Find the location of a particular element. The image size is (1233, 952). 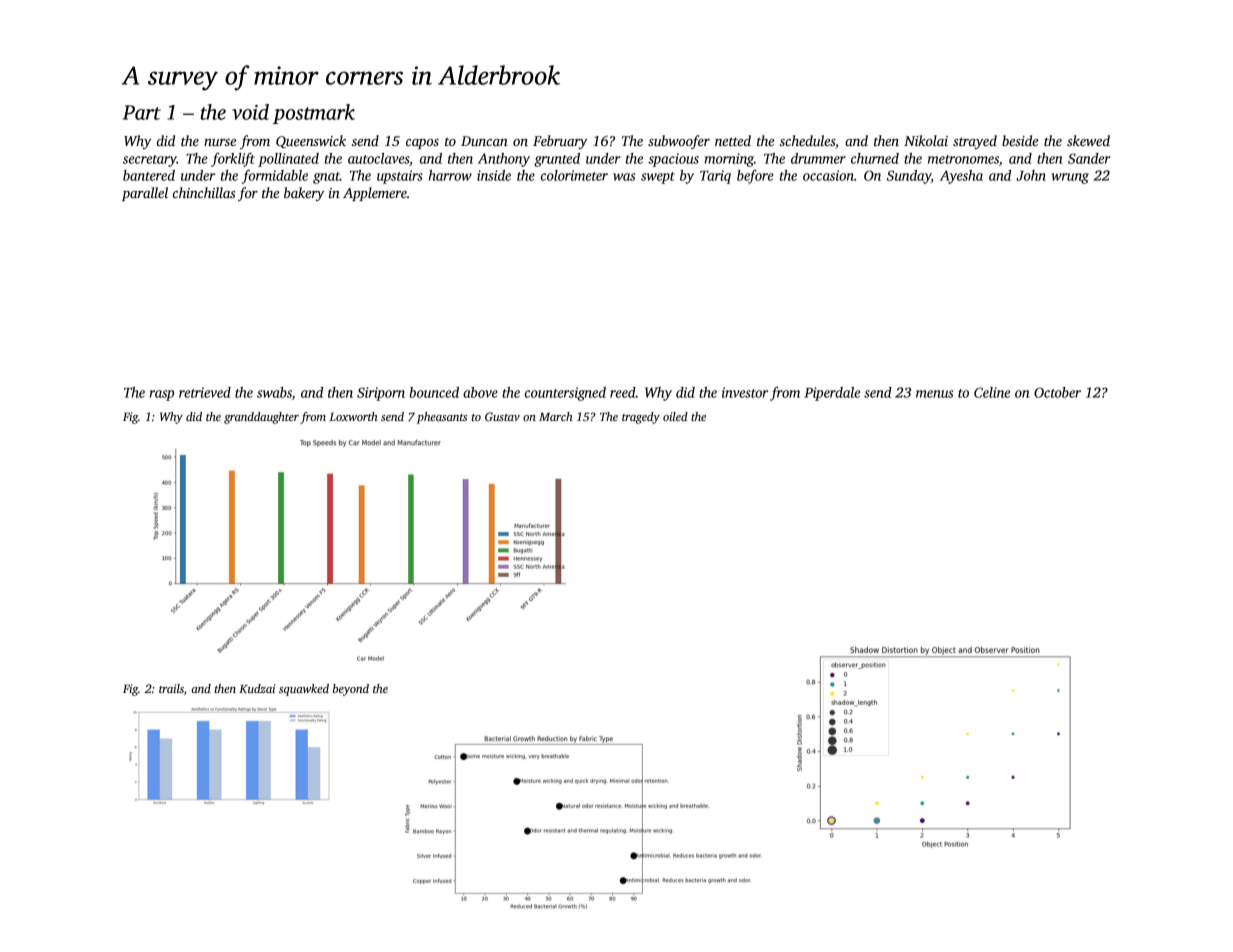

Nikolai is located at coordinates (926, 140).
